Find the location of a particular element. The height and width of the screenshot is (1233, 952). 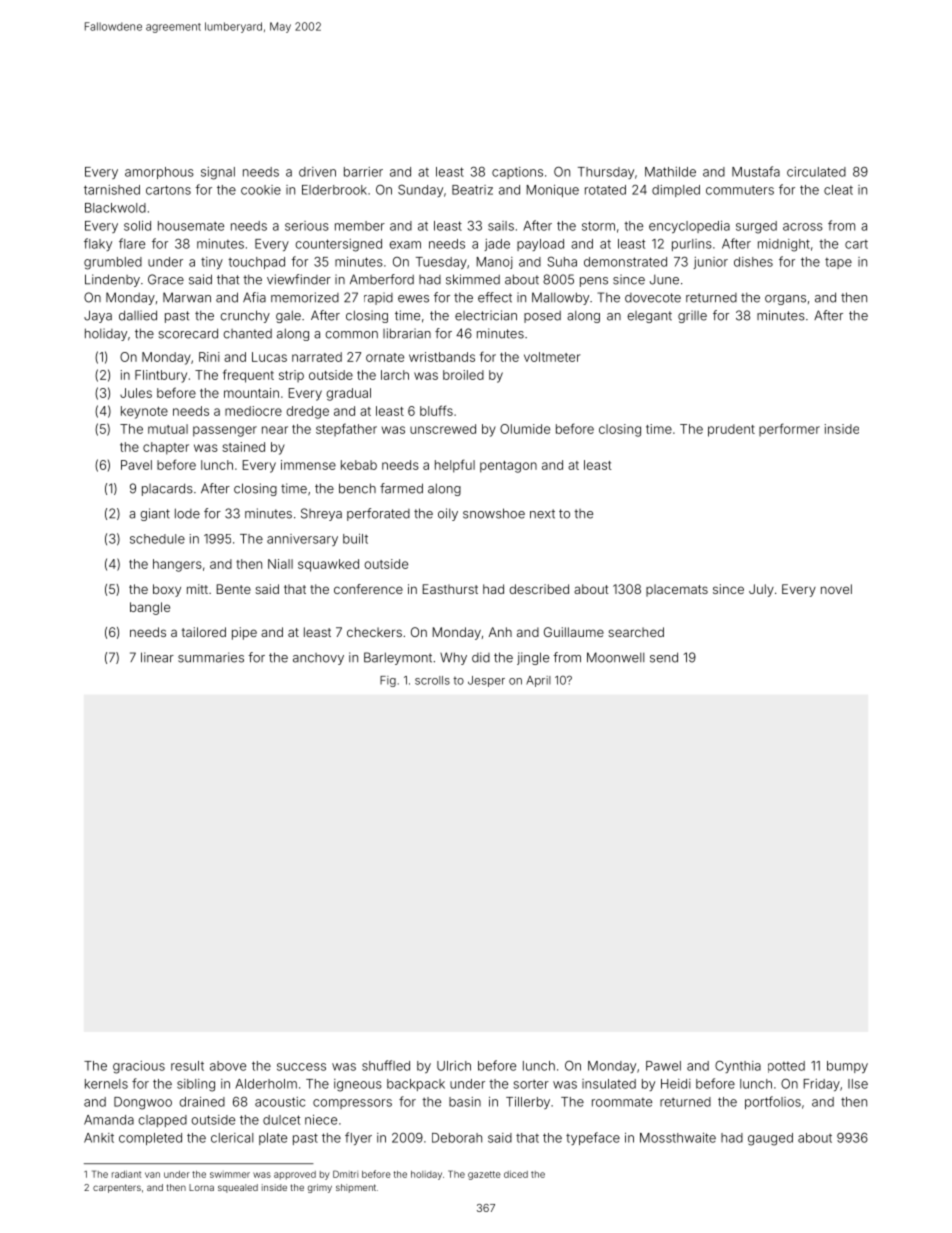

captions is located at coordinates (517, 173).
